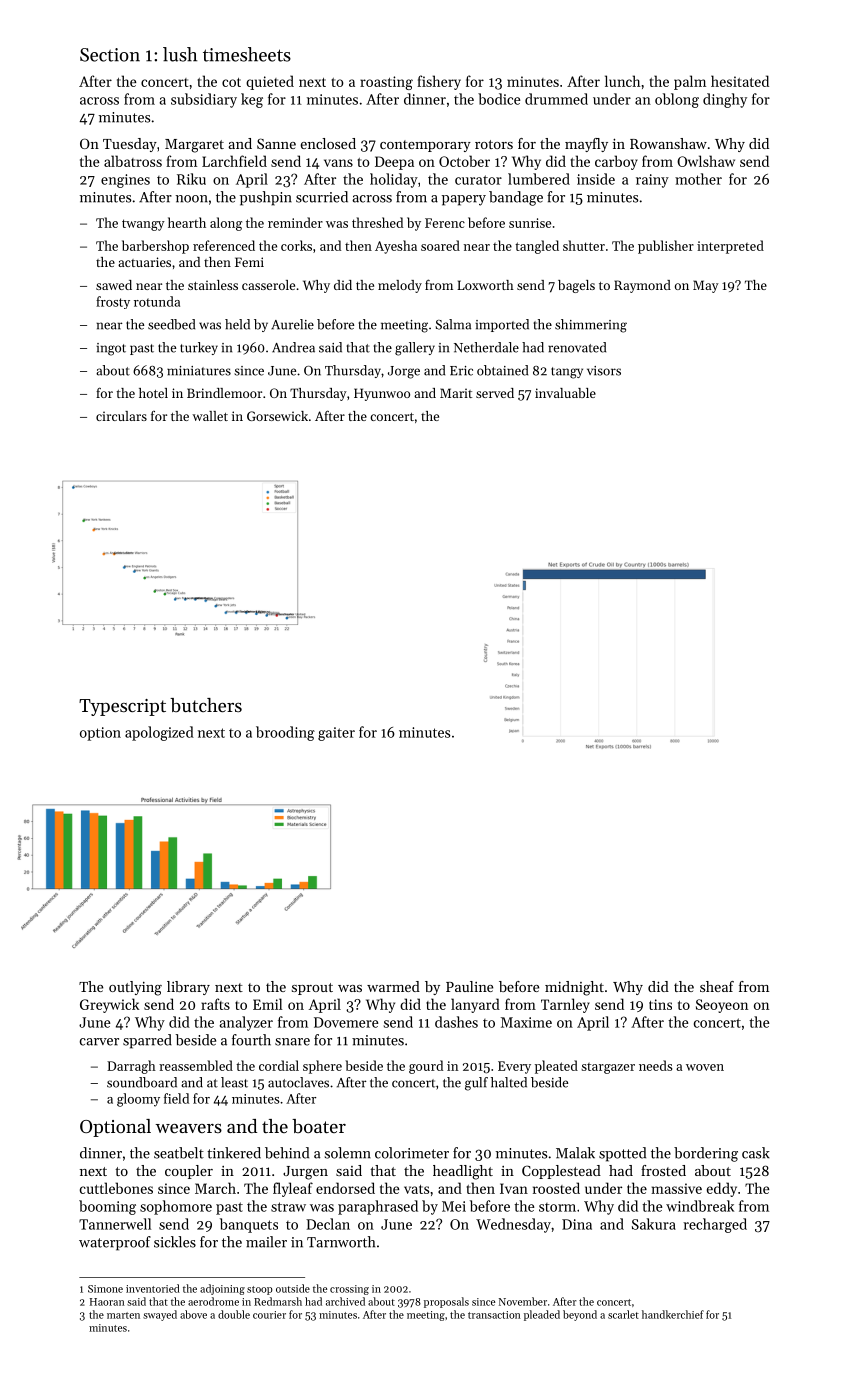 This screenshot has width=849, height=1400. I want to click on sprout, so click(312, 989).
